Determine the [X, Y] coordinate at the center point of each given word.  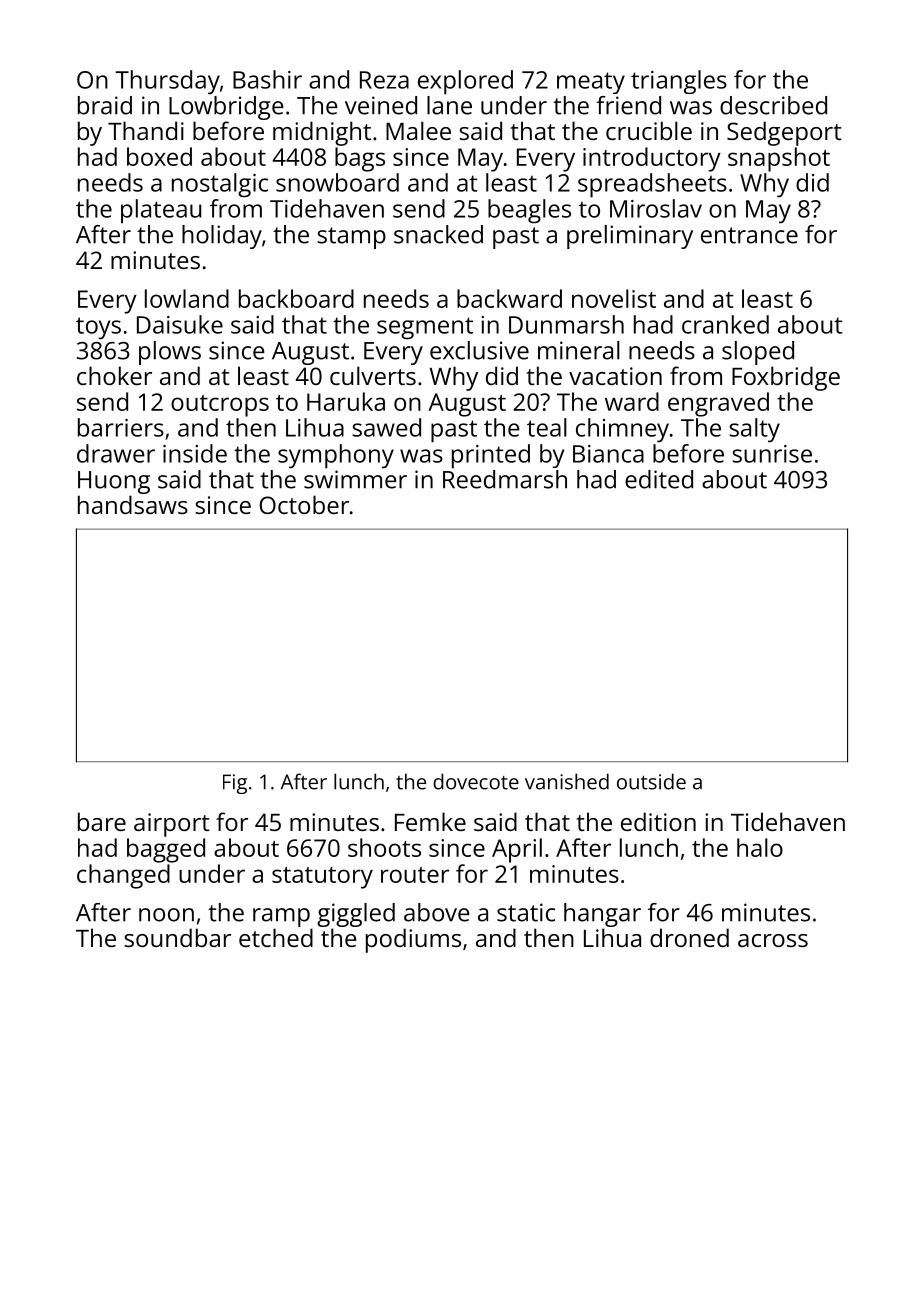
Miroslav [656, 208]
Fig [235, 784]
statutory [322, 878]
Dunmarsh [566, 324]
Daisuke [180, 324]
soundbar [177, 937]
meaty [591, 83]
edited [659, 479]
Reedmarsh [505, 479]
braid [105, 105]
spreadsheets [652, 185]
